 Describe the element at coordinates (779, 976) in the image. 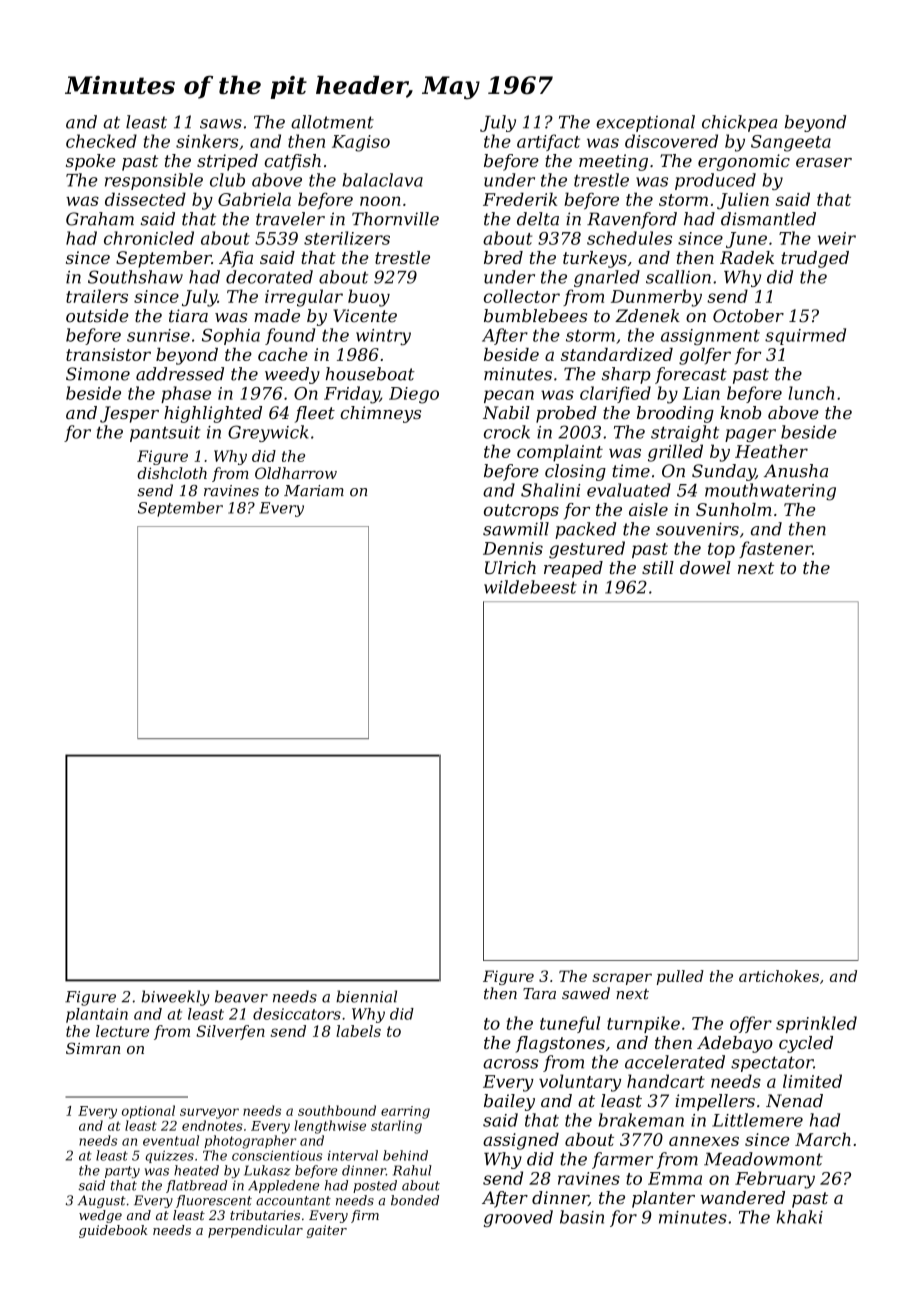

I see `artichokes` at that location.
